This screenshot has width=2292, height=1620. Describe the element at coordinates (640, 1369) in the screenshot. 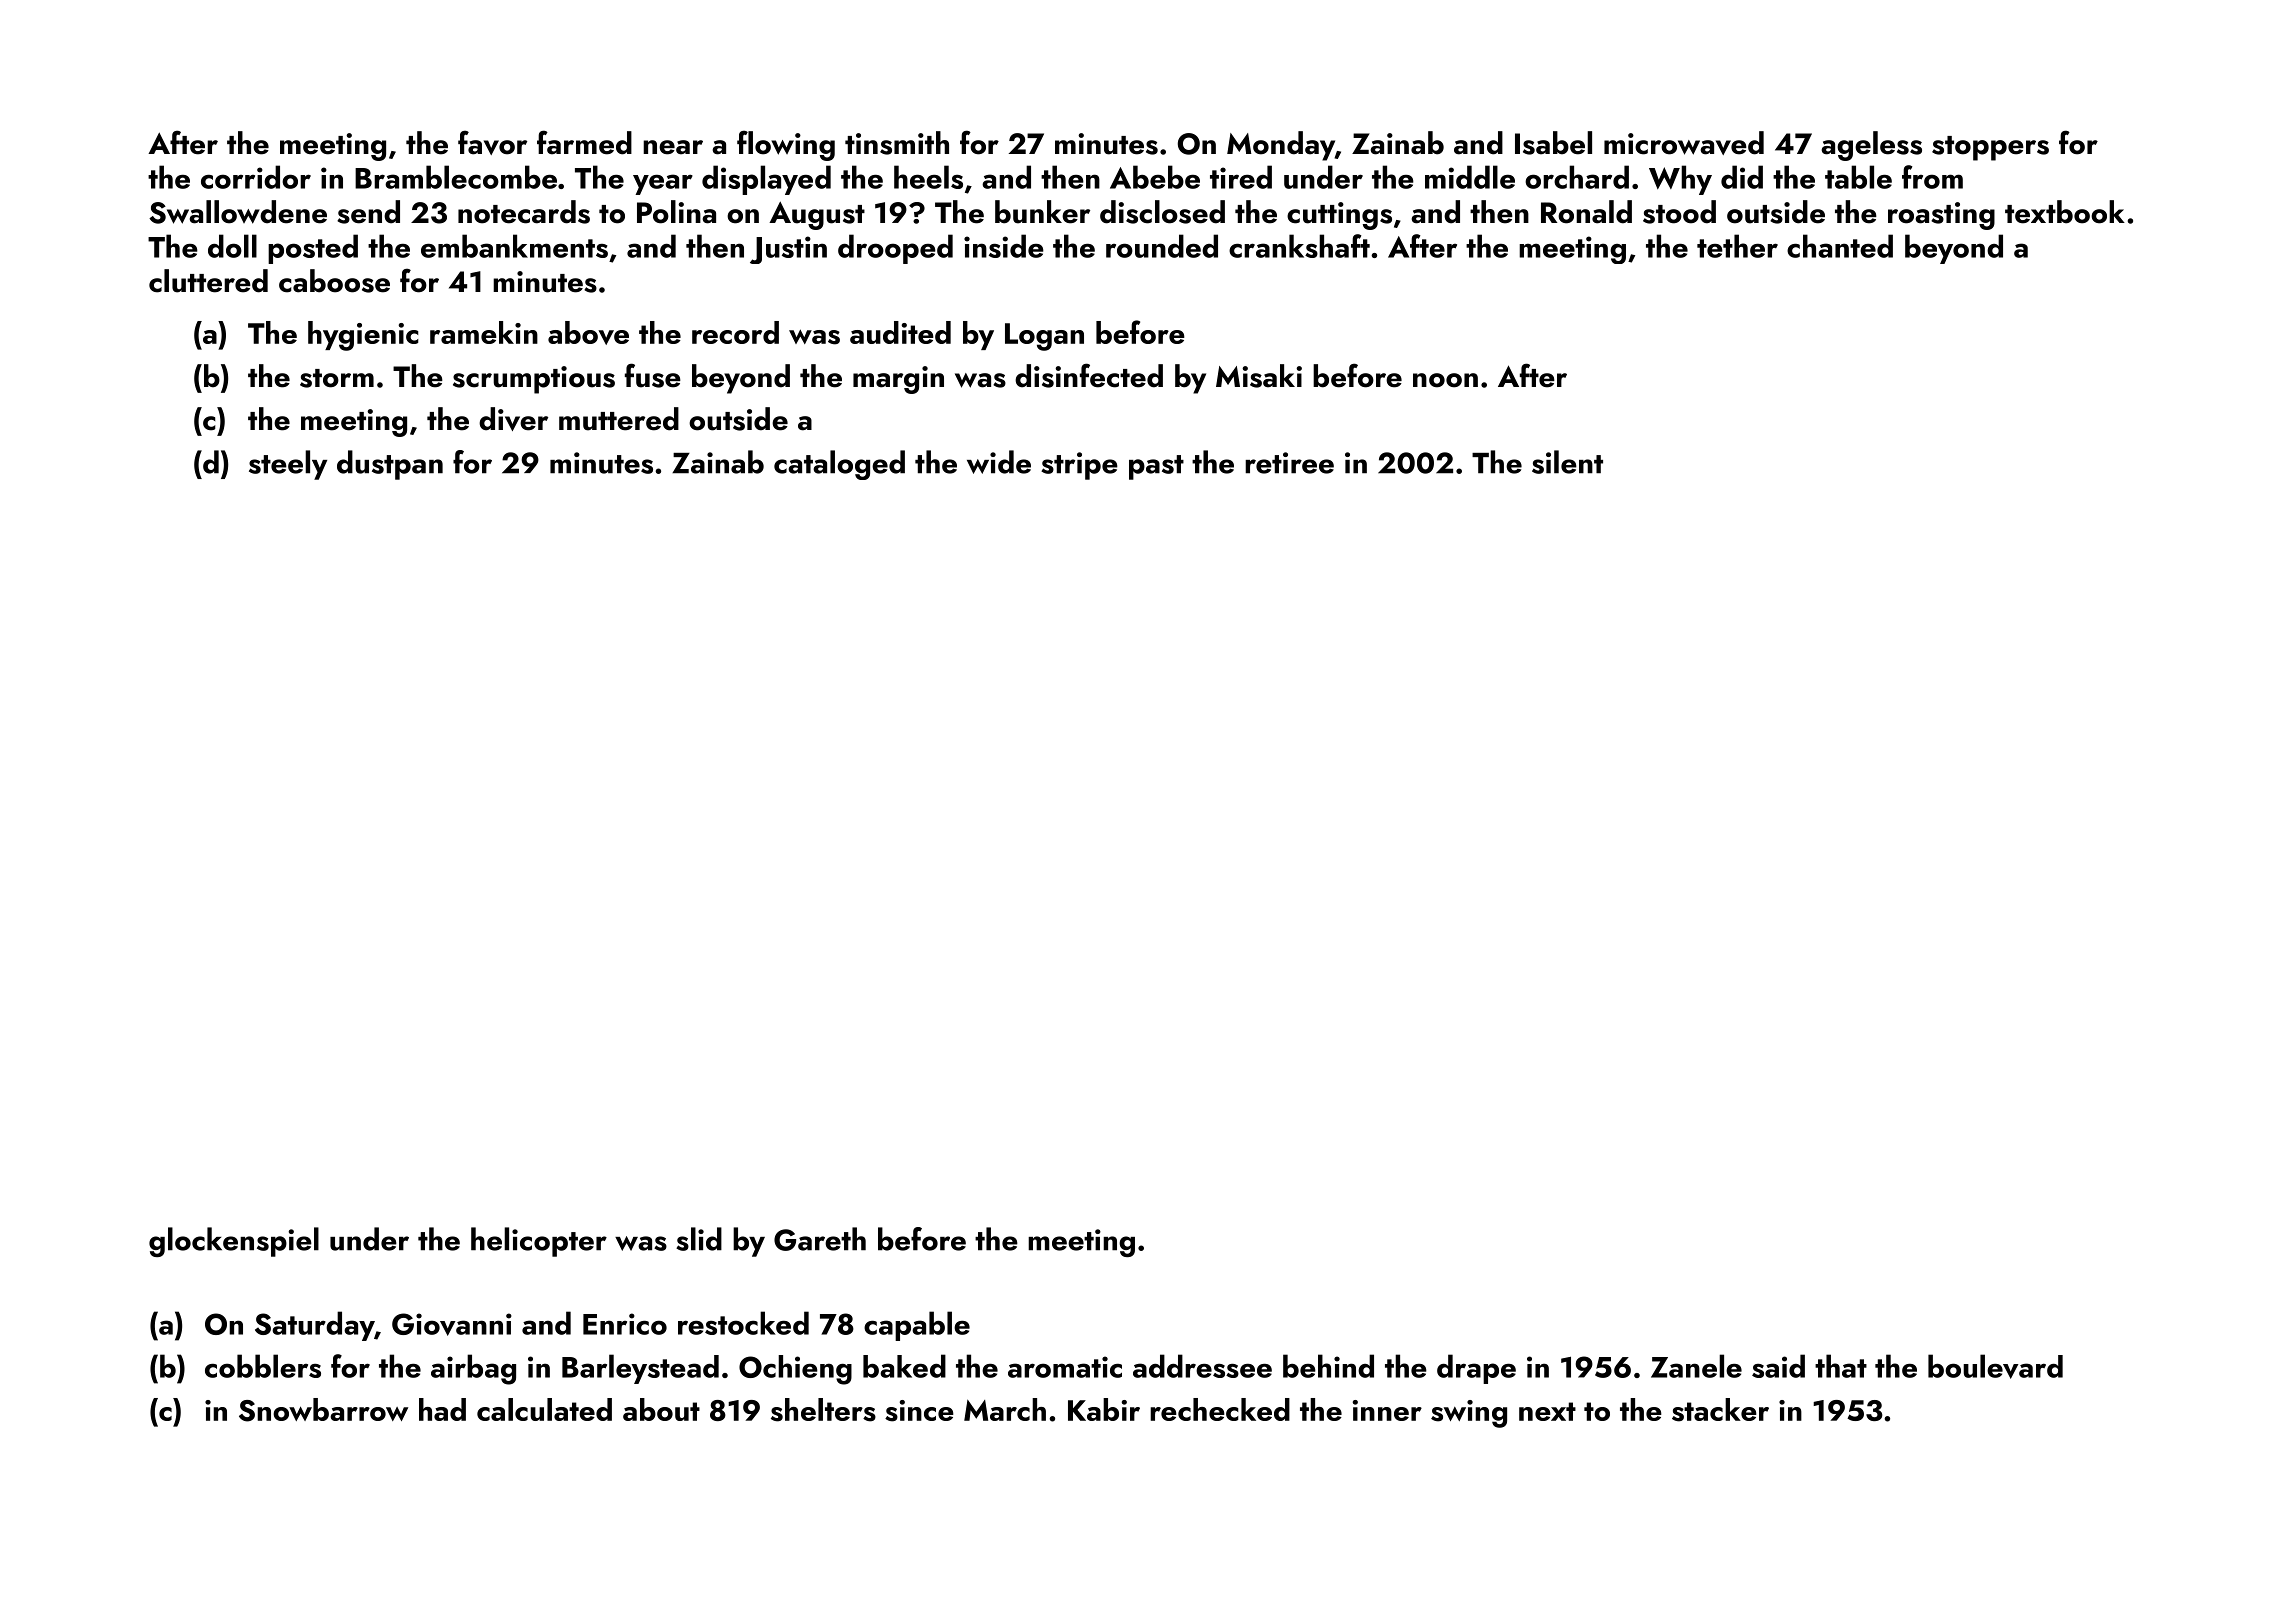

I see `Barleystead` at that location.
